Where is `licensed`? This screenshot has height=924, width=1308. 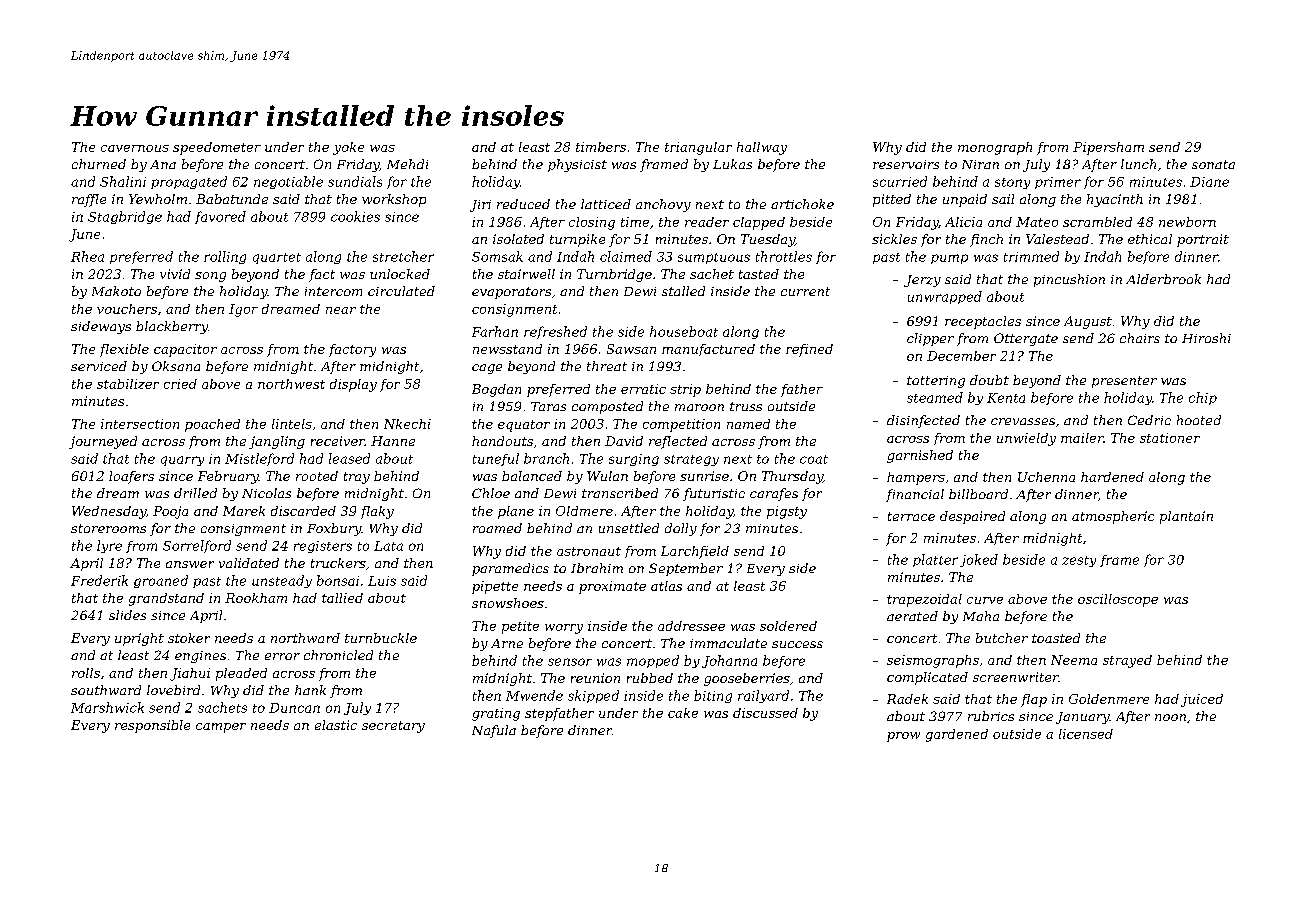 licensed is located at coordinates (1086, 734).
